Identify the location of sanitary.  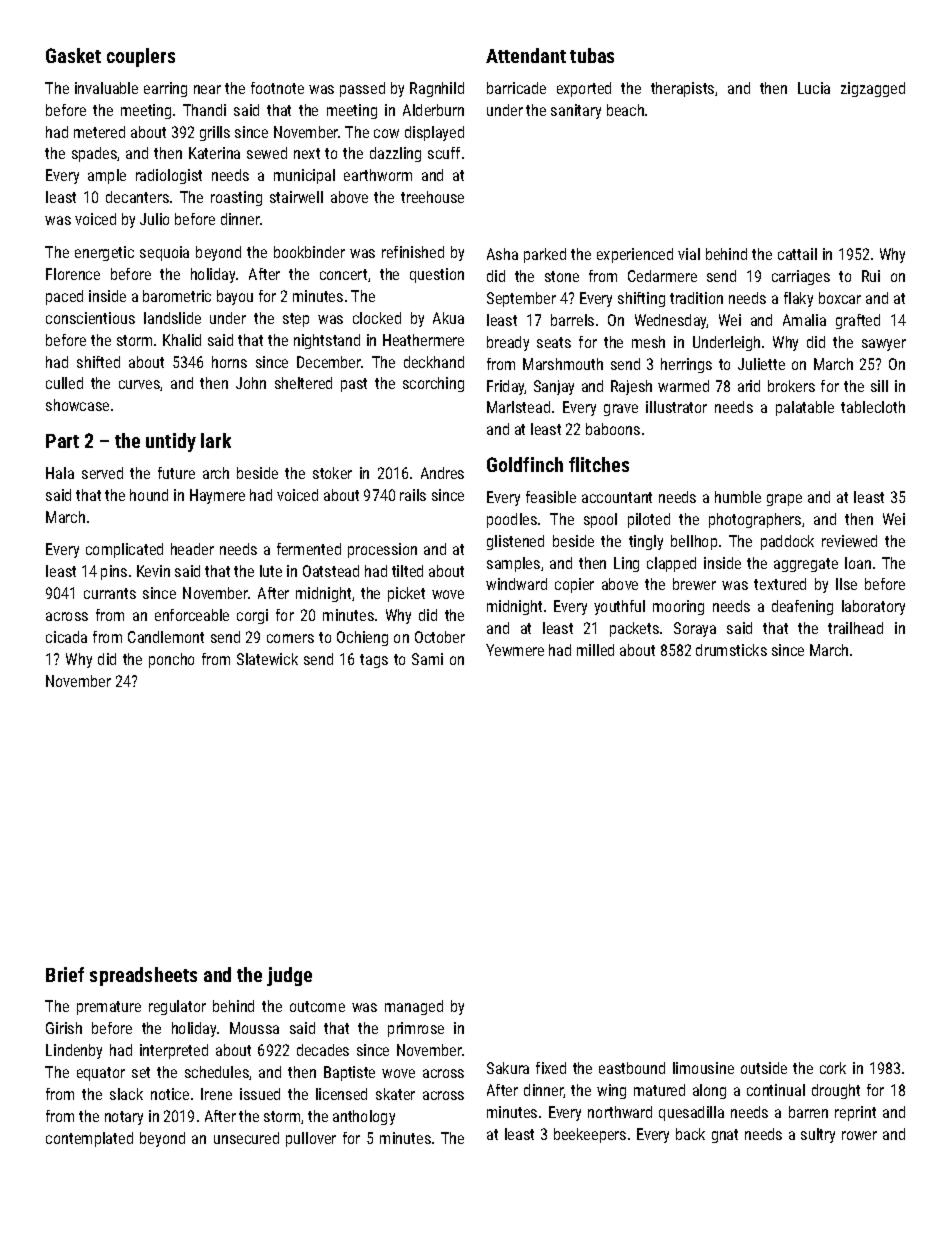
(576, 111).
